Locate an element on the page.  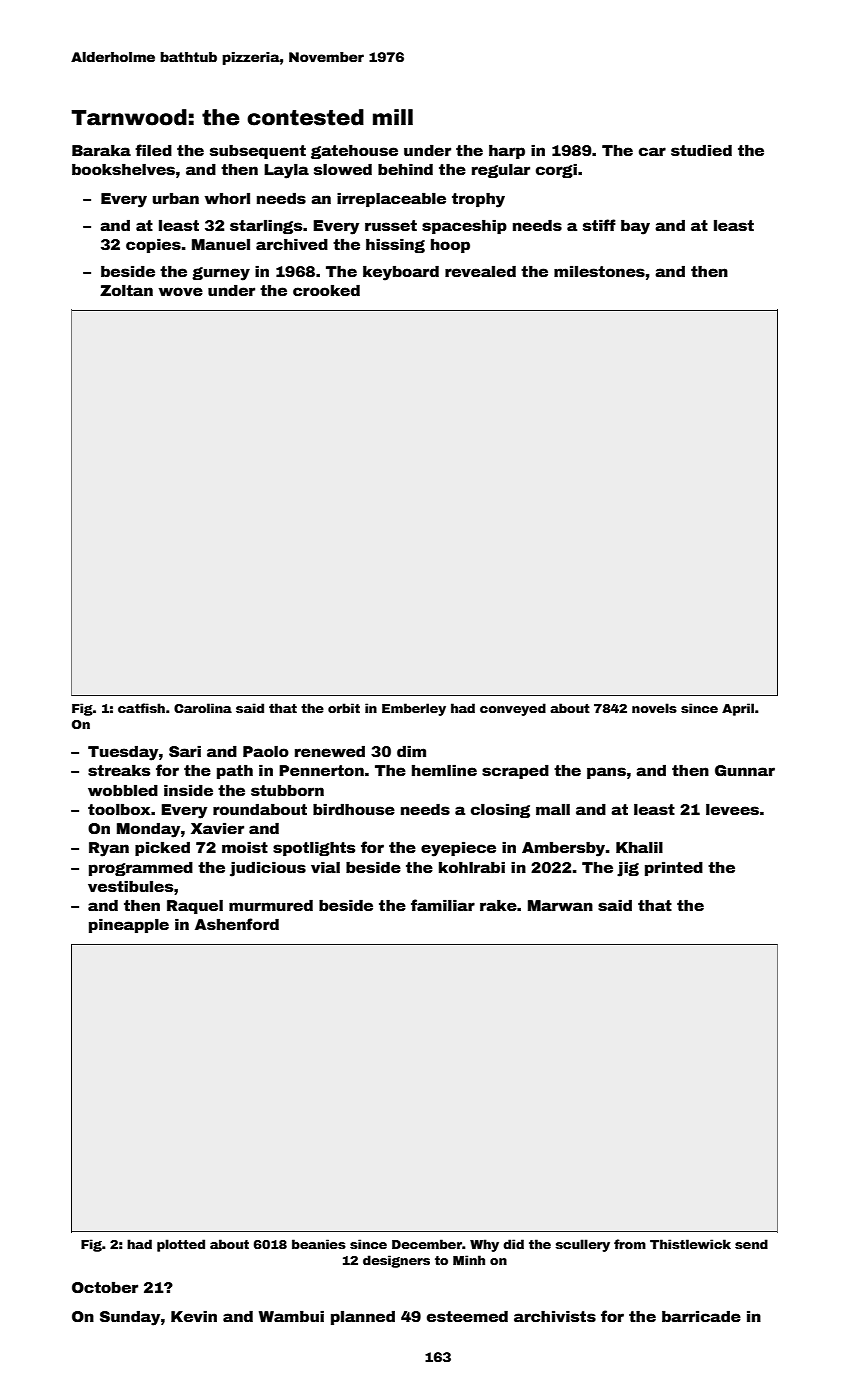
printed is located at coordinates (674, 868).
